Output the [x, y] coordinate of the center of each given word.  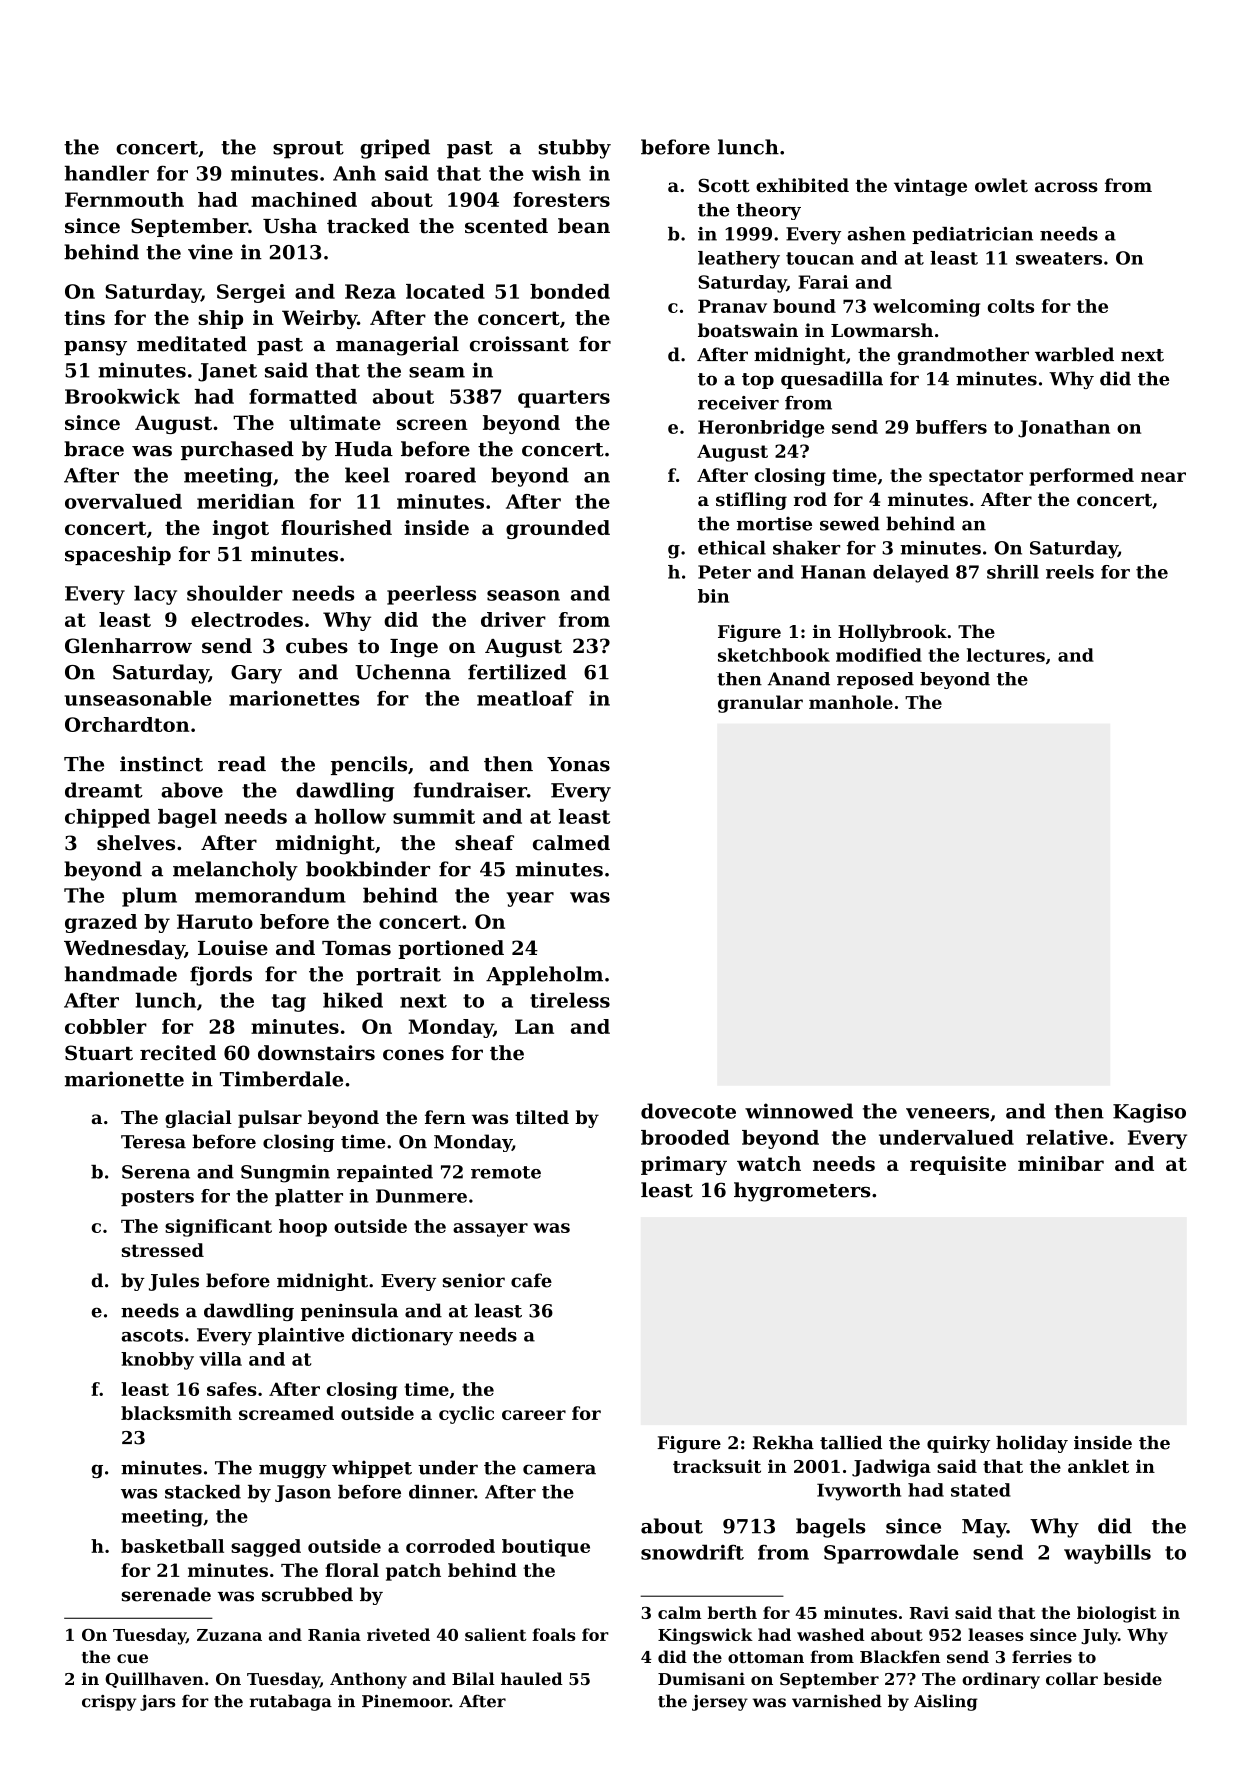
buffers [951, 427]
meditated [192, 344]
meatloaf [525, 698]
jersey [720, 1703]
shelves [136, 843]
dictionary [402, 1337]
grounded [558, 529]
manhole [851, 702]
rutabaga [291, 1702]
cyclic [466, 1415]
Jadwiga [891, 1468]
